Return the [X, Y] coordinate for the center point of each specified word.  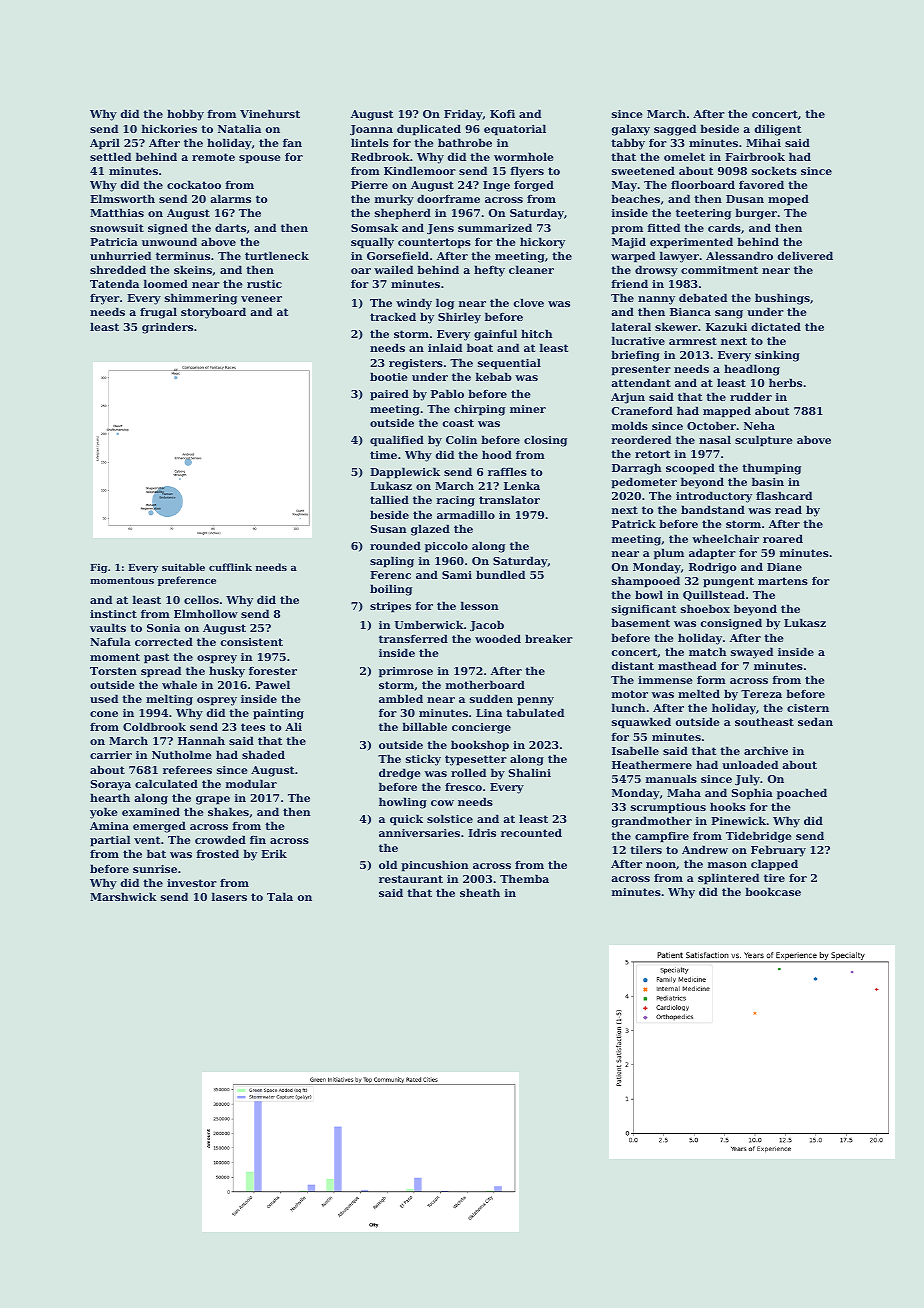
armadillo [466, 514]
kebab [494, 376]
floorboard [703, 184]
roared [783, 538]
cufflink [230, 567]
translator [509, 499]
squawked [641, 723]
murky [394, 200]
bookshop [480, 746]
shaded [263, 754]
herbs [785, 382]
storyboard [213, 313]
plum [669, 554]
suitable [183, 567]
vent [147, 840]
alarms [230, 198]
